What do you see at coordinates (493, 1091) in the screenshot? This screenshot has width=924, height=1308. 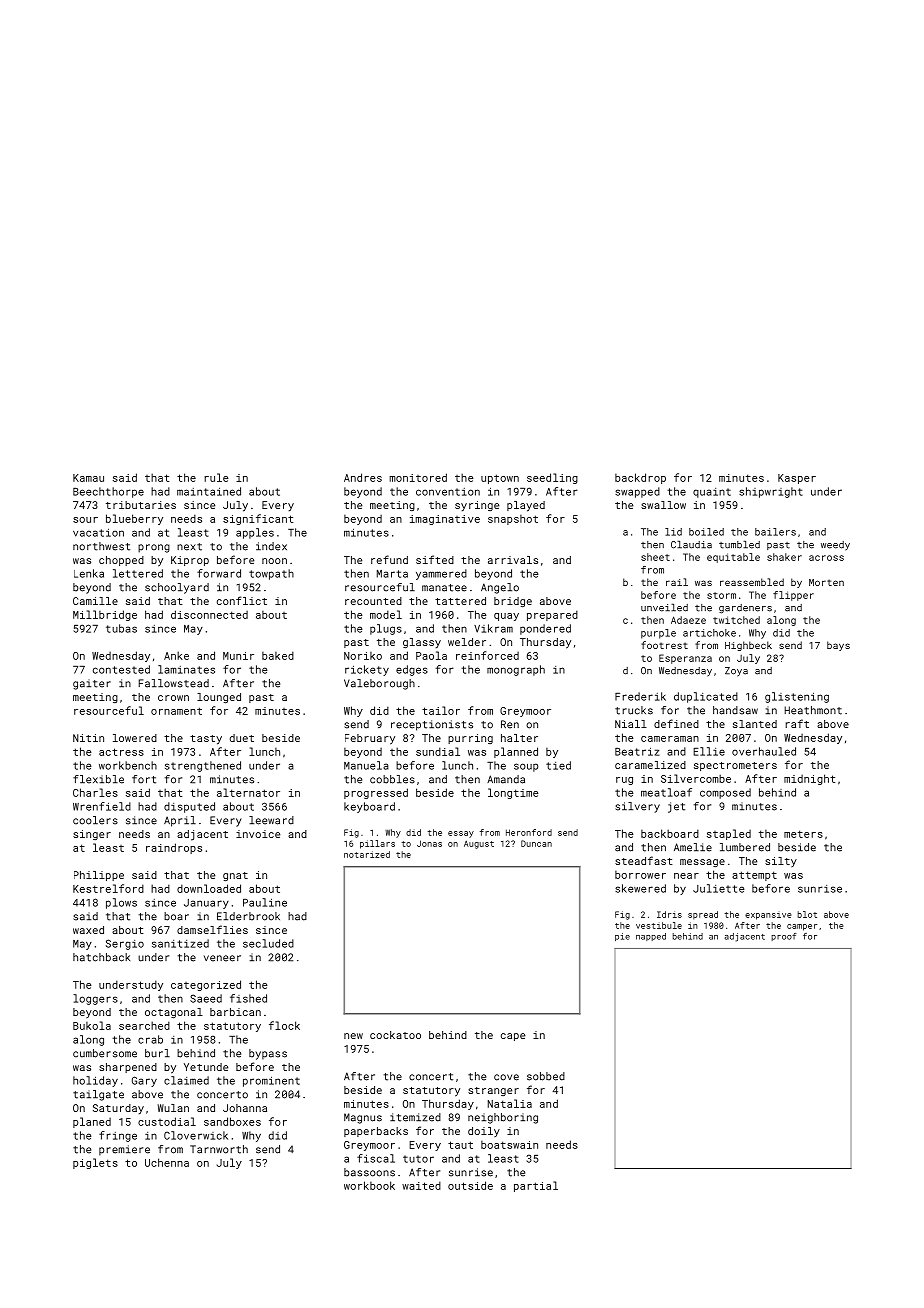 I see `stranger` at bounding box center [493, 1091].
